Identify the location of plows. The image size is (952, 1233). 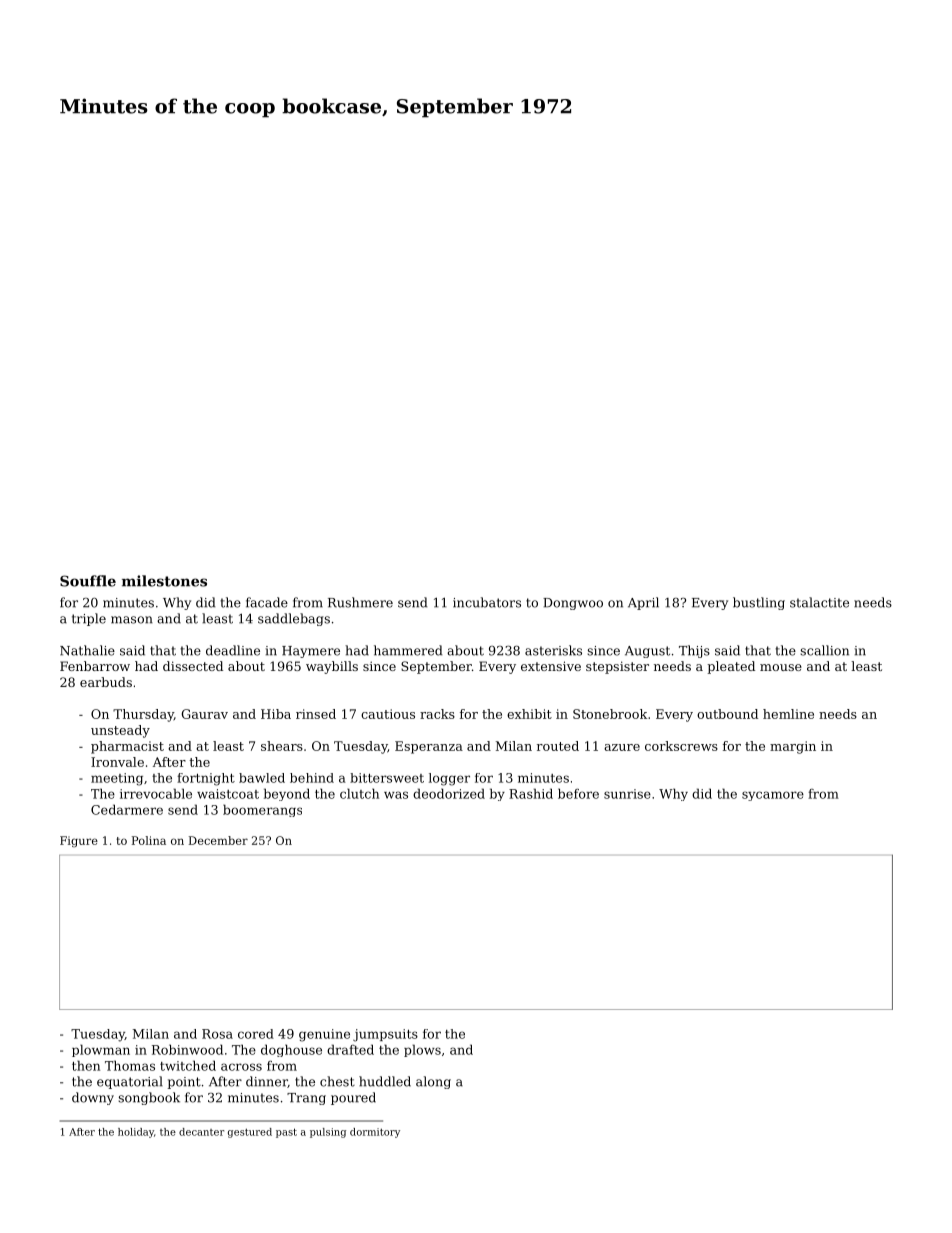
(422, 1050).
